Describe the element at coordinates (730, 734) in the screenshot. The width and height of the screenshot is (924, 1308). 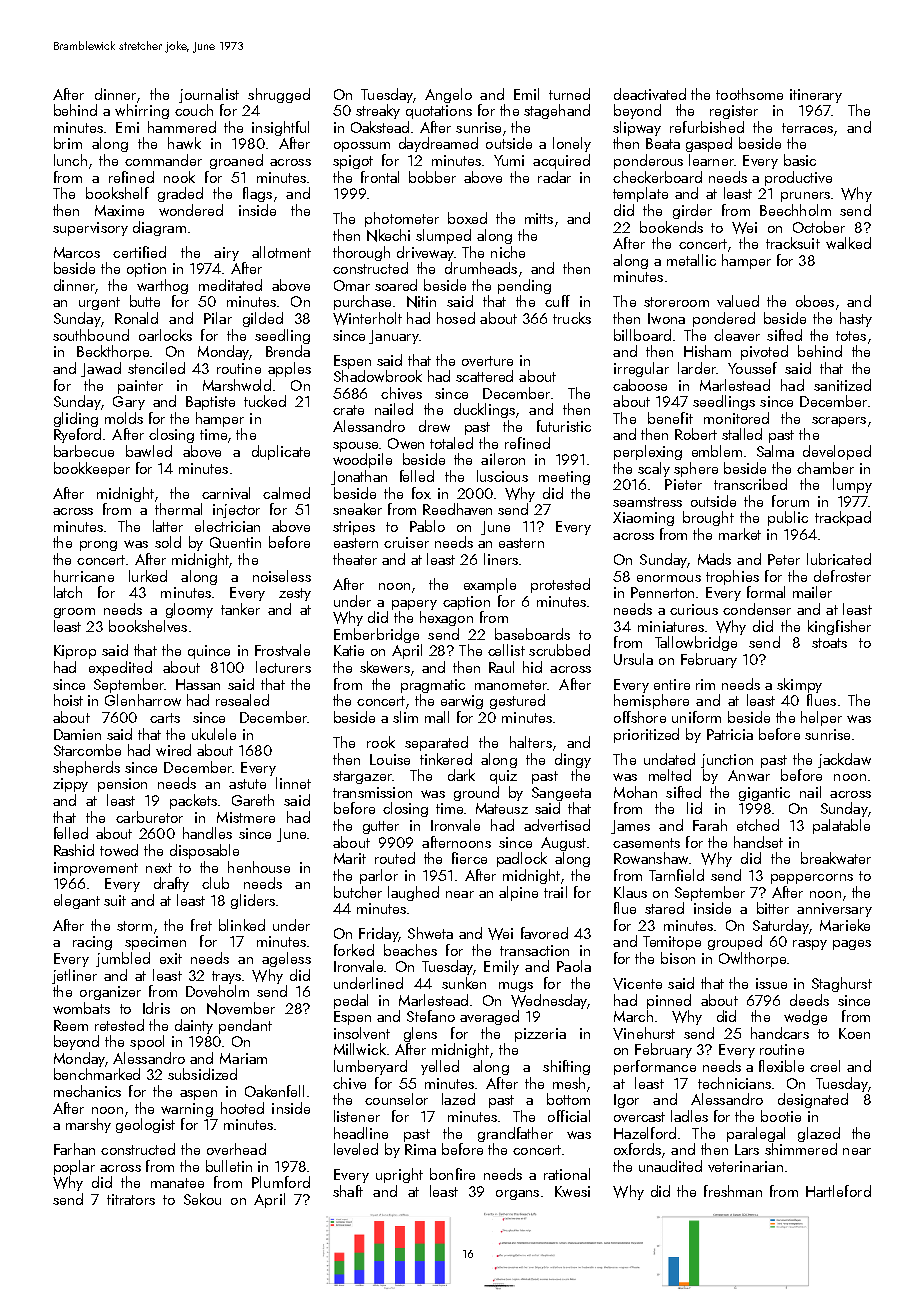
I see `Patricia` at that location.
